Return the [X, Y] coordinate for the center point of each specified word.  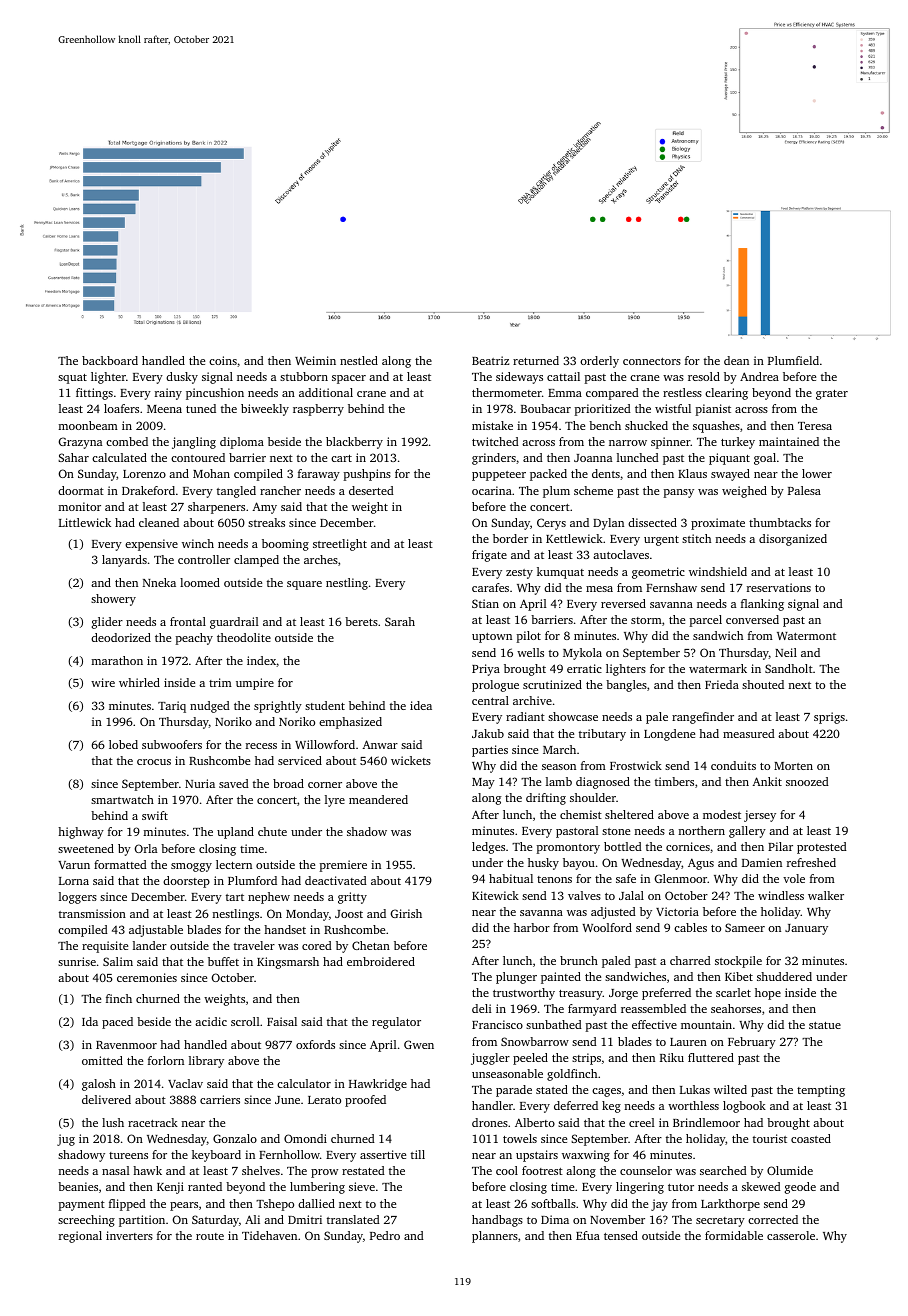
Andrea [759, 376]
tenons [554, 879]
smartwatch [122, 799]
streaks [266, 522]
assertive [383, 1154]
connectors [652, 361]
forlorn [166, 1060]
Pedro [385, 1235]
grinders [494, 459]
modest [722, 814]
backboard [110, 360]
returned [536, 360]
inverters [129, 1235]
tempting [821, 1091]
